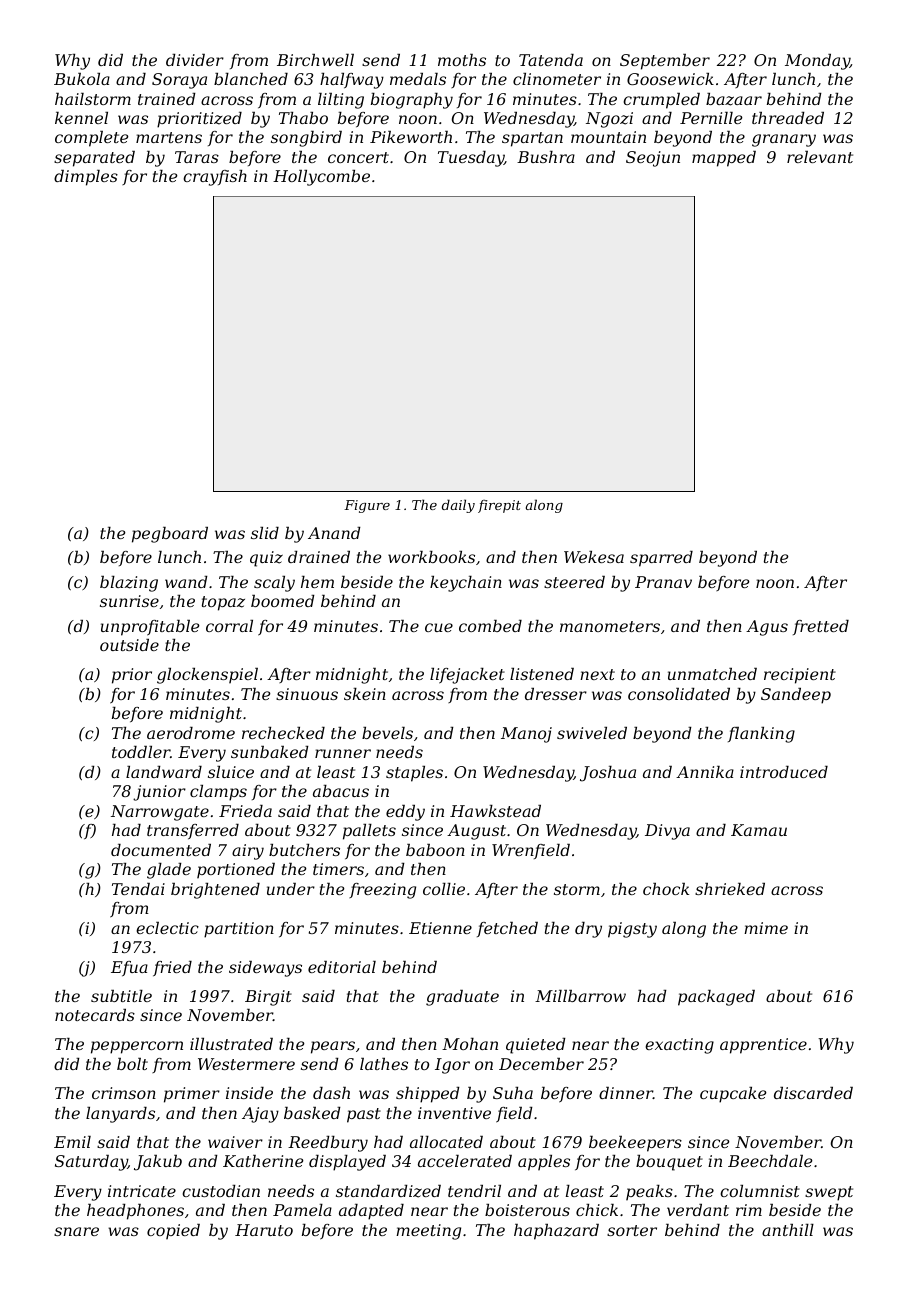 This image has width=908, height=1316. I want to click on recipient, so click(800, 676).
